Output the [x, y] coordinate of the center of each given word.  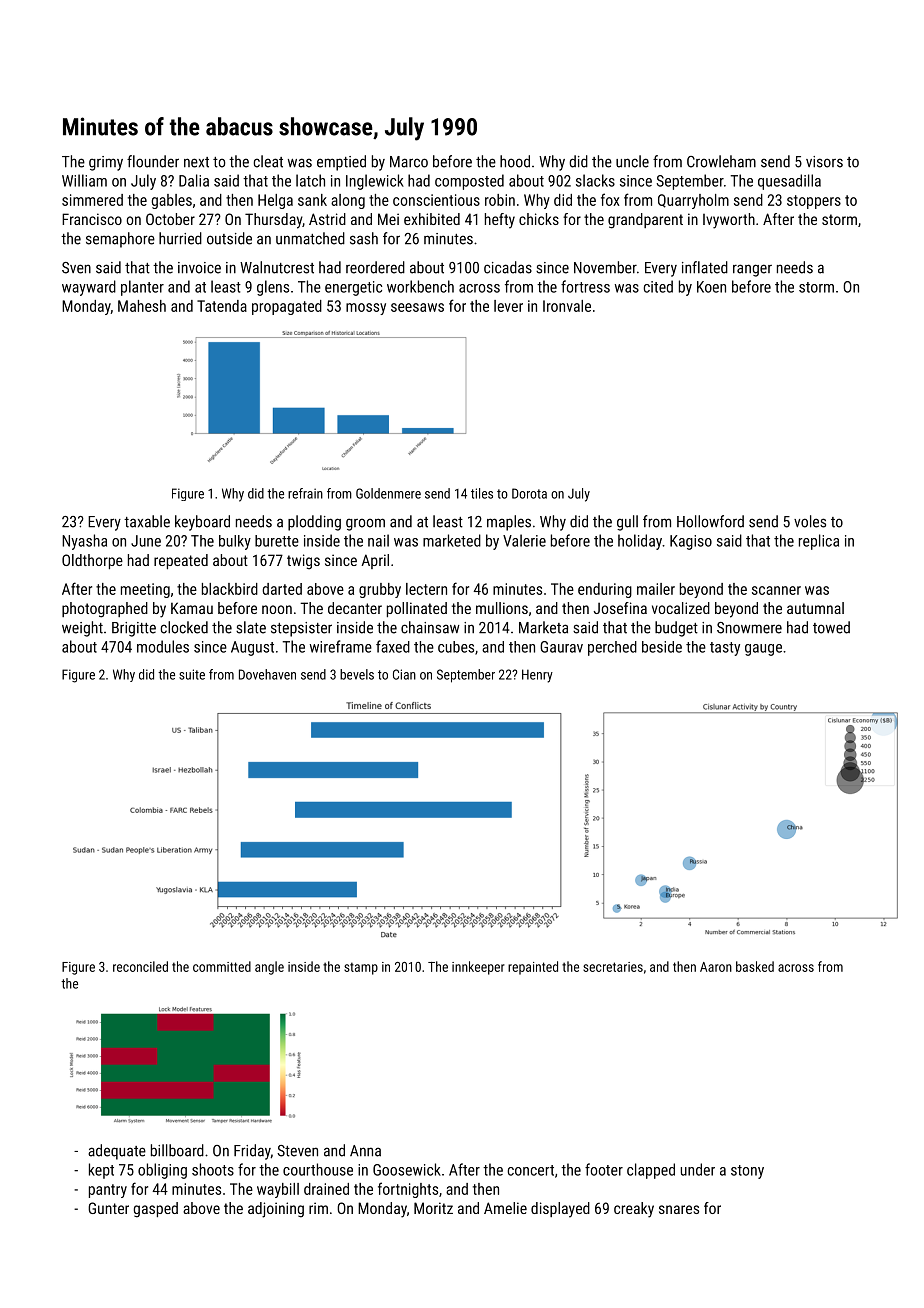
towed [831, 627]
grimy [106, 163]
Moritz [433, 1208]
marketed [452, 540]
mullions [502, 608]
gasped [155, 1210]
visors [824, 162]
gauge [763, 650]
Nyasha [84, 542]
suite [192, 674]
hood [515, 161]
